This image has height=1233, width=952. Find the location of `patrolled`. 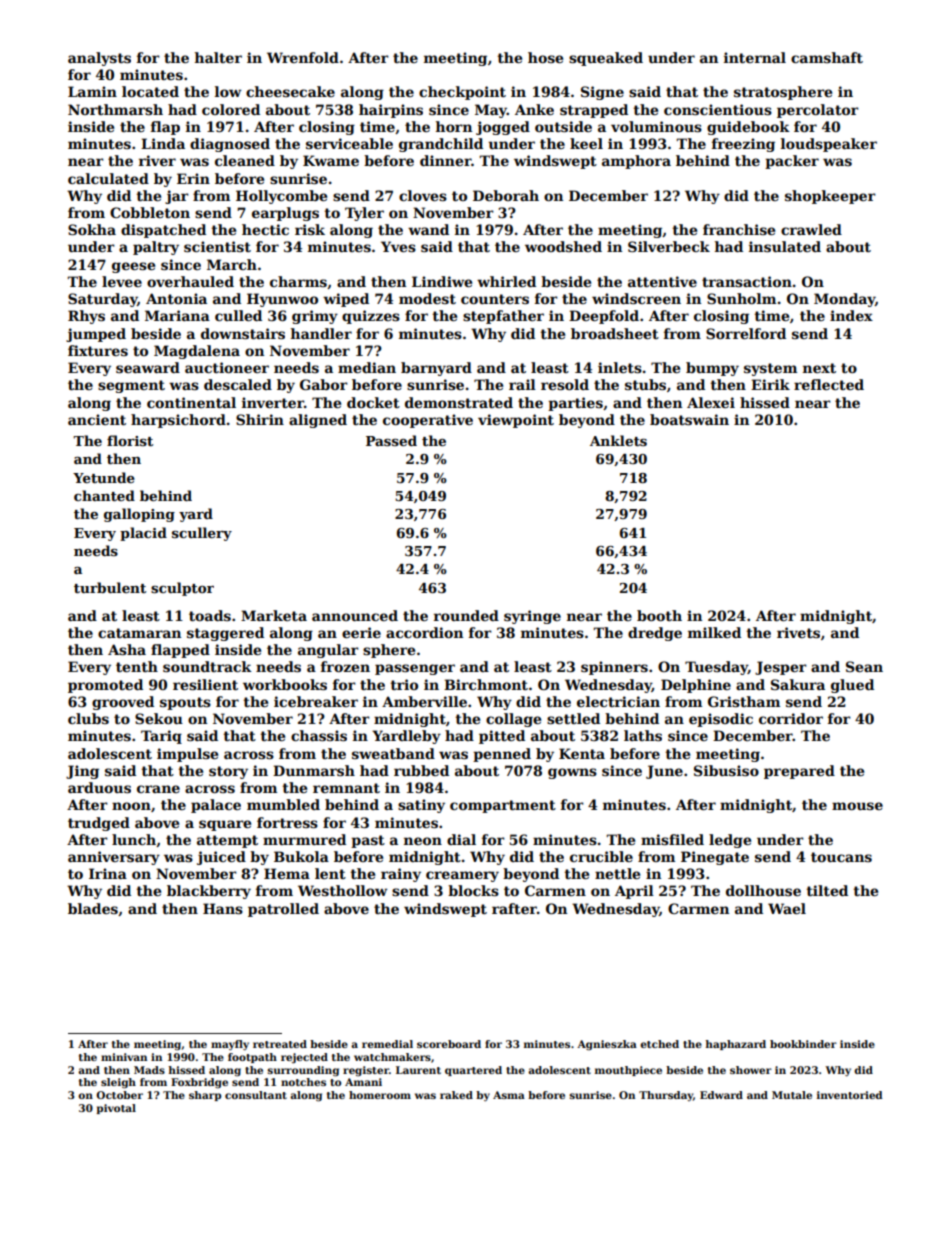

patrolled is located at coordinates (283, 910).
